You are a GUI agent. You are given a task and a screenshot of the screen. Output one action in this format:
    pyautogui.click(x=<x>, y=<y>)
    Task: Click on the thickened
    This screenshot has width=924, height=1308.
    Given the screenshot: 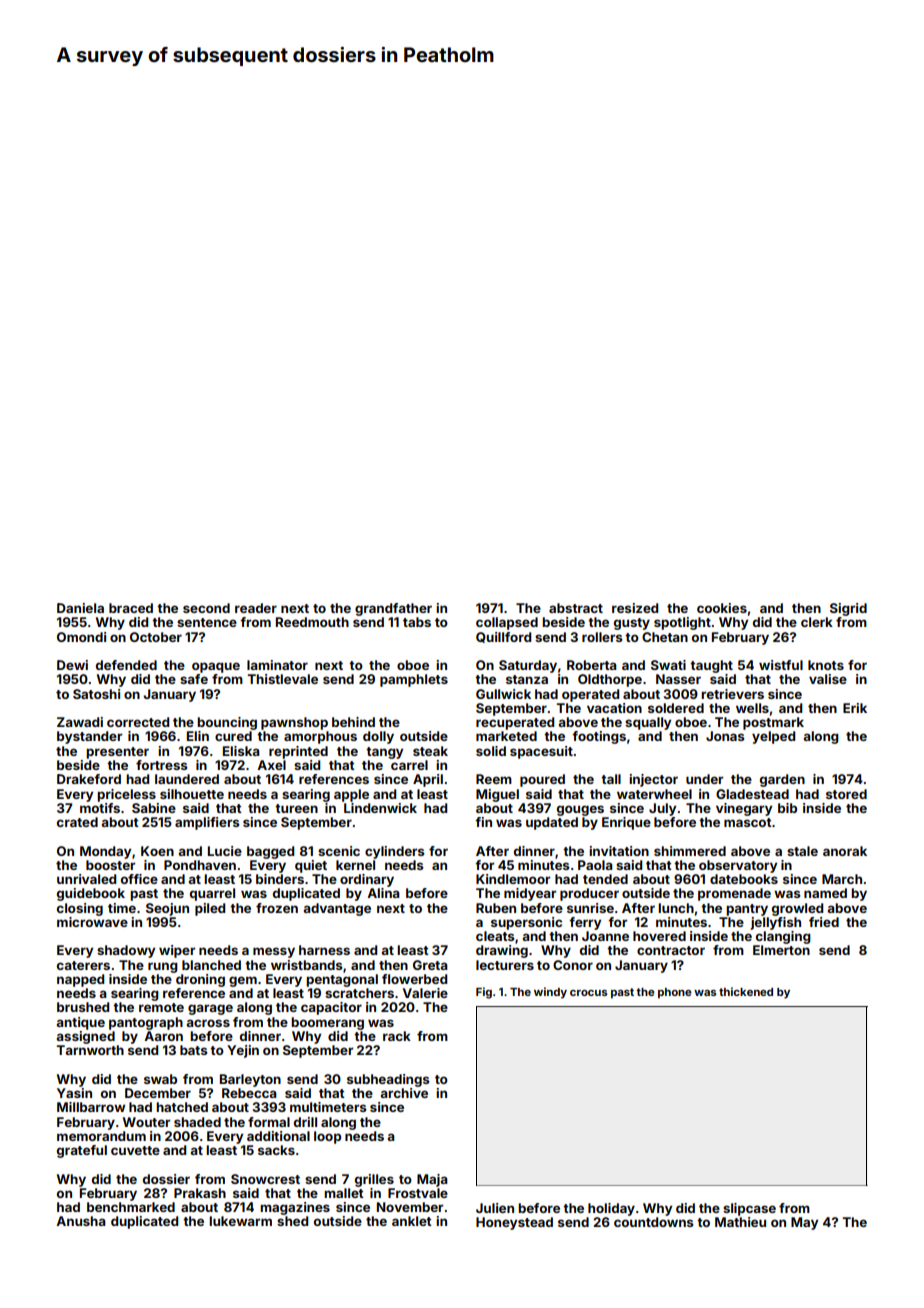 What is the action you would take?
    pyautogui.click(x=746, y=991)
